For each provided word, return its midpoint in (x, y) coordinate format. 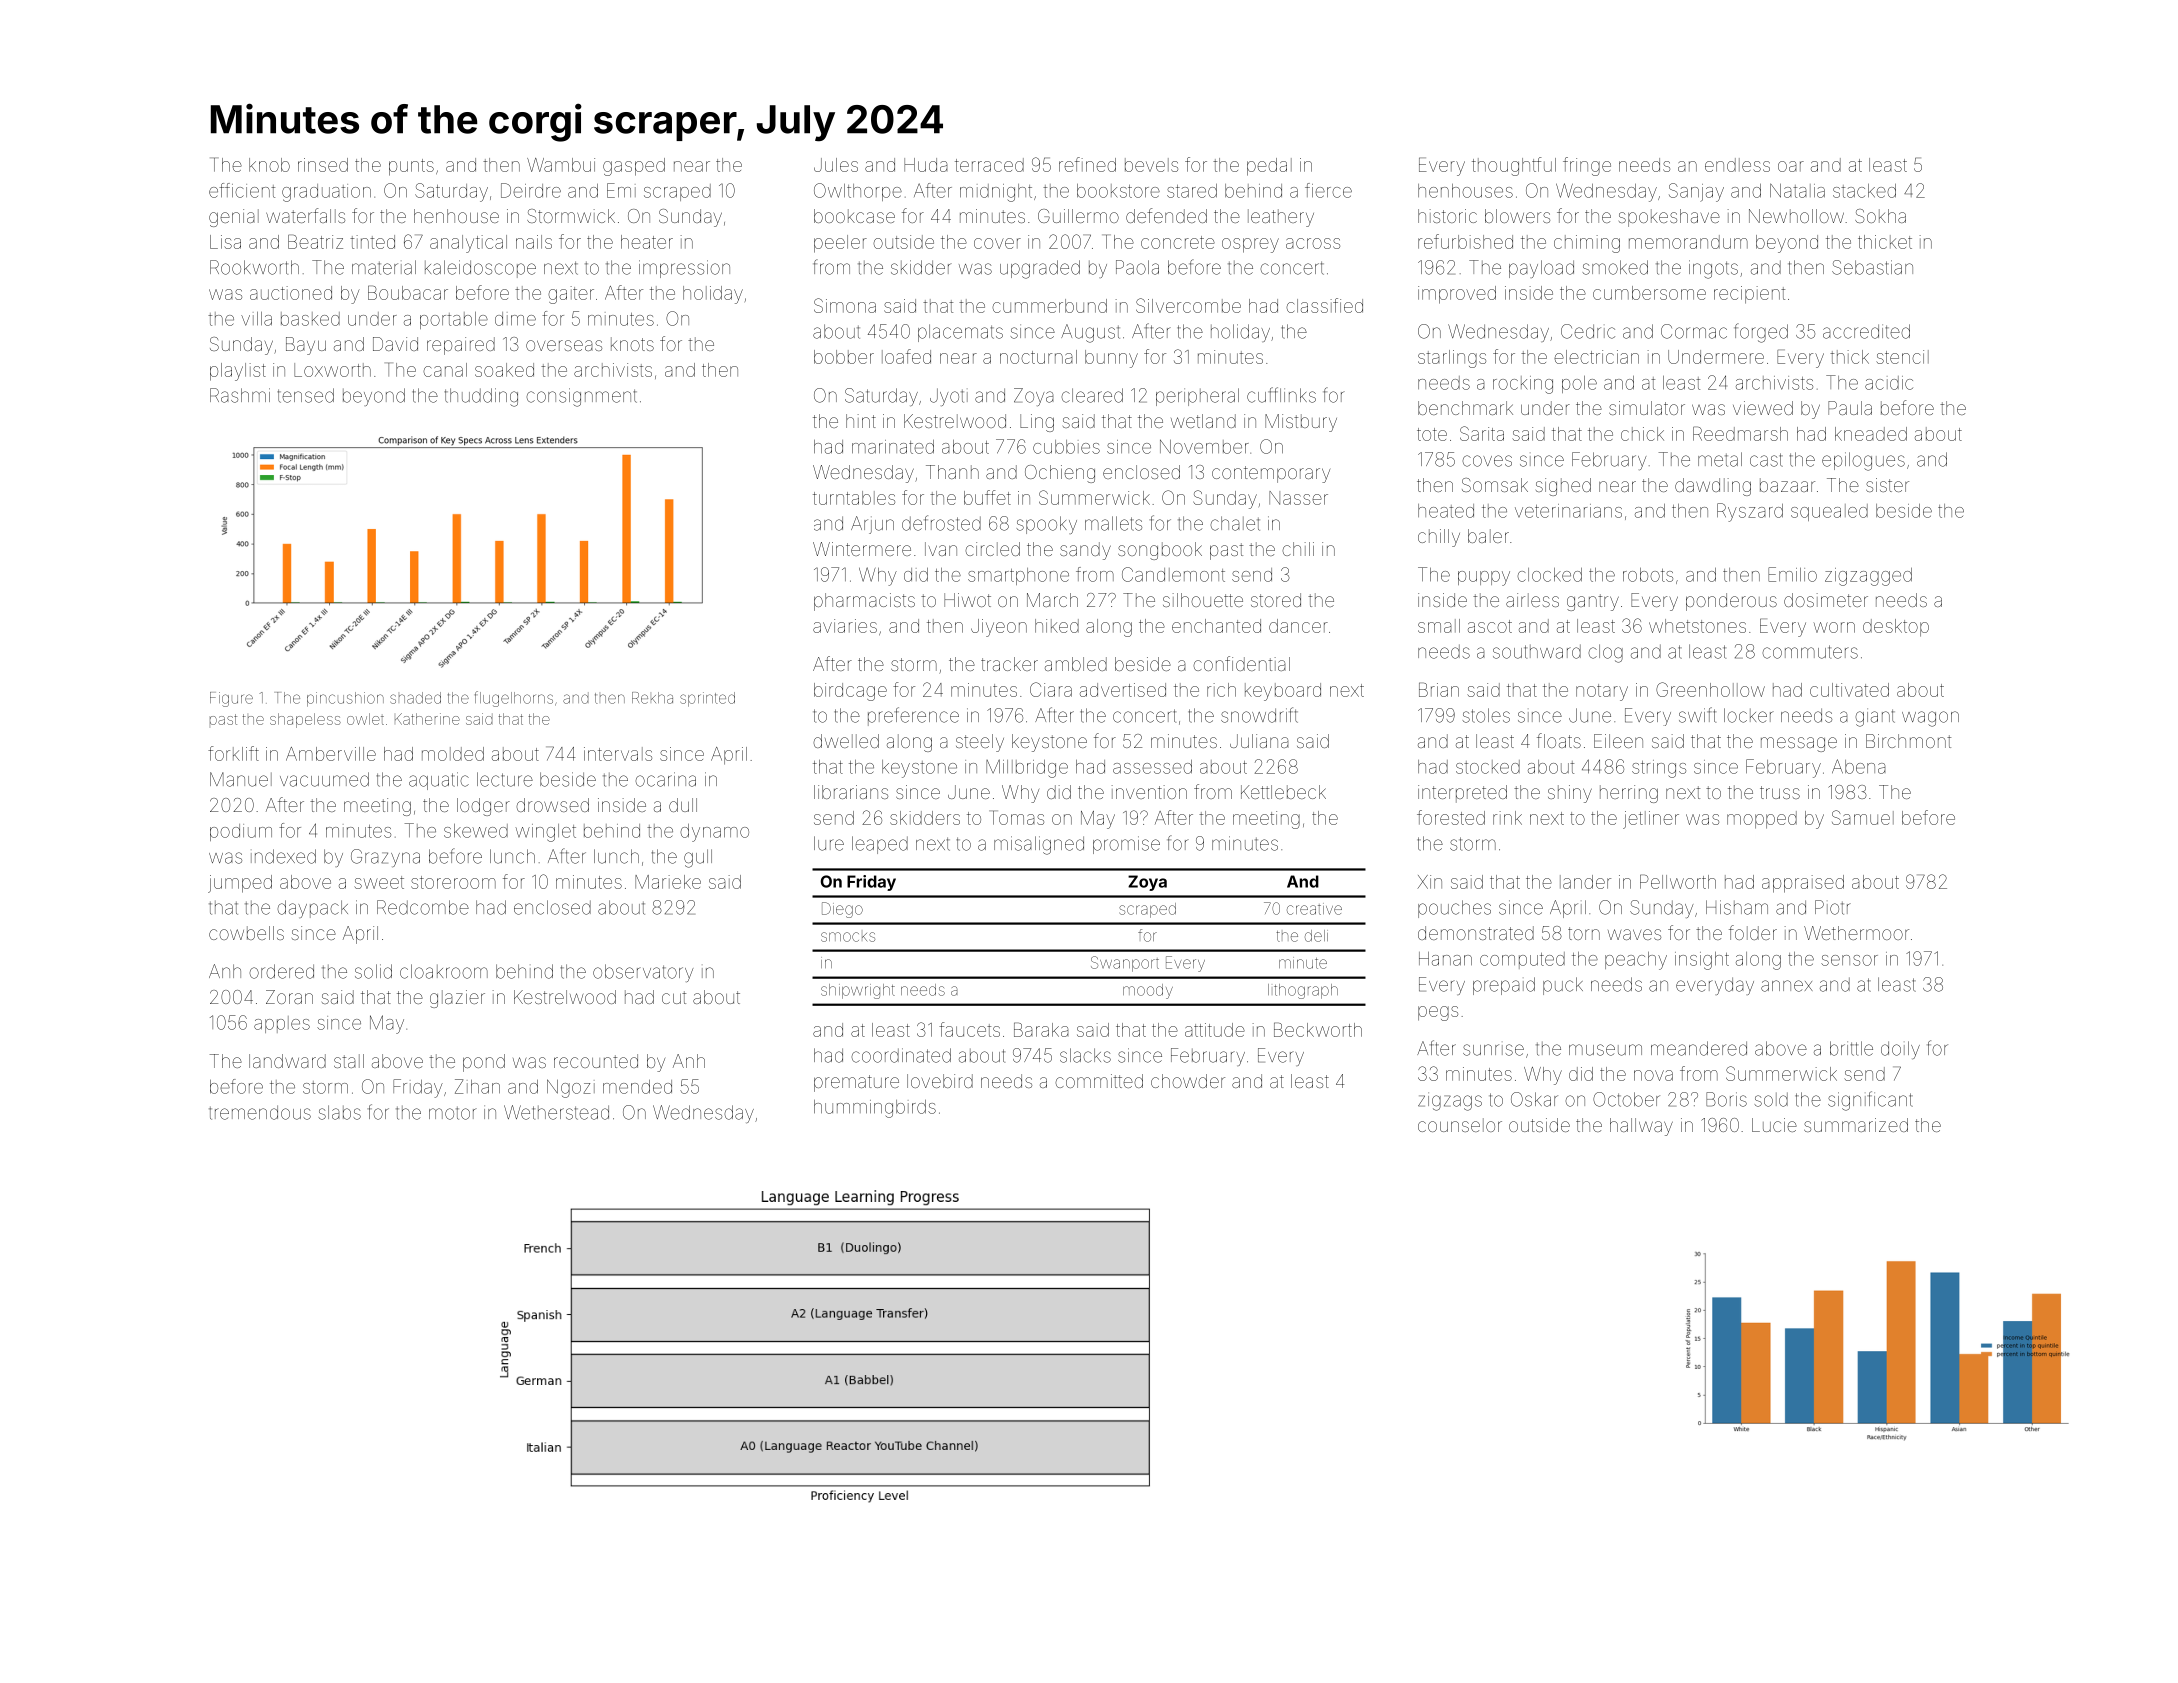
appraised (1803, 884)
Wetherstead (556, 1112)
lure (829, 843)
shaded (415, 698)
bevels (1151, 165)
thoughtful (1514, 166)
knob (269, 165)
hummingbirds (875, 1109)
